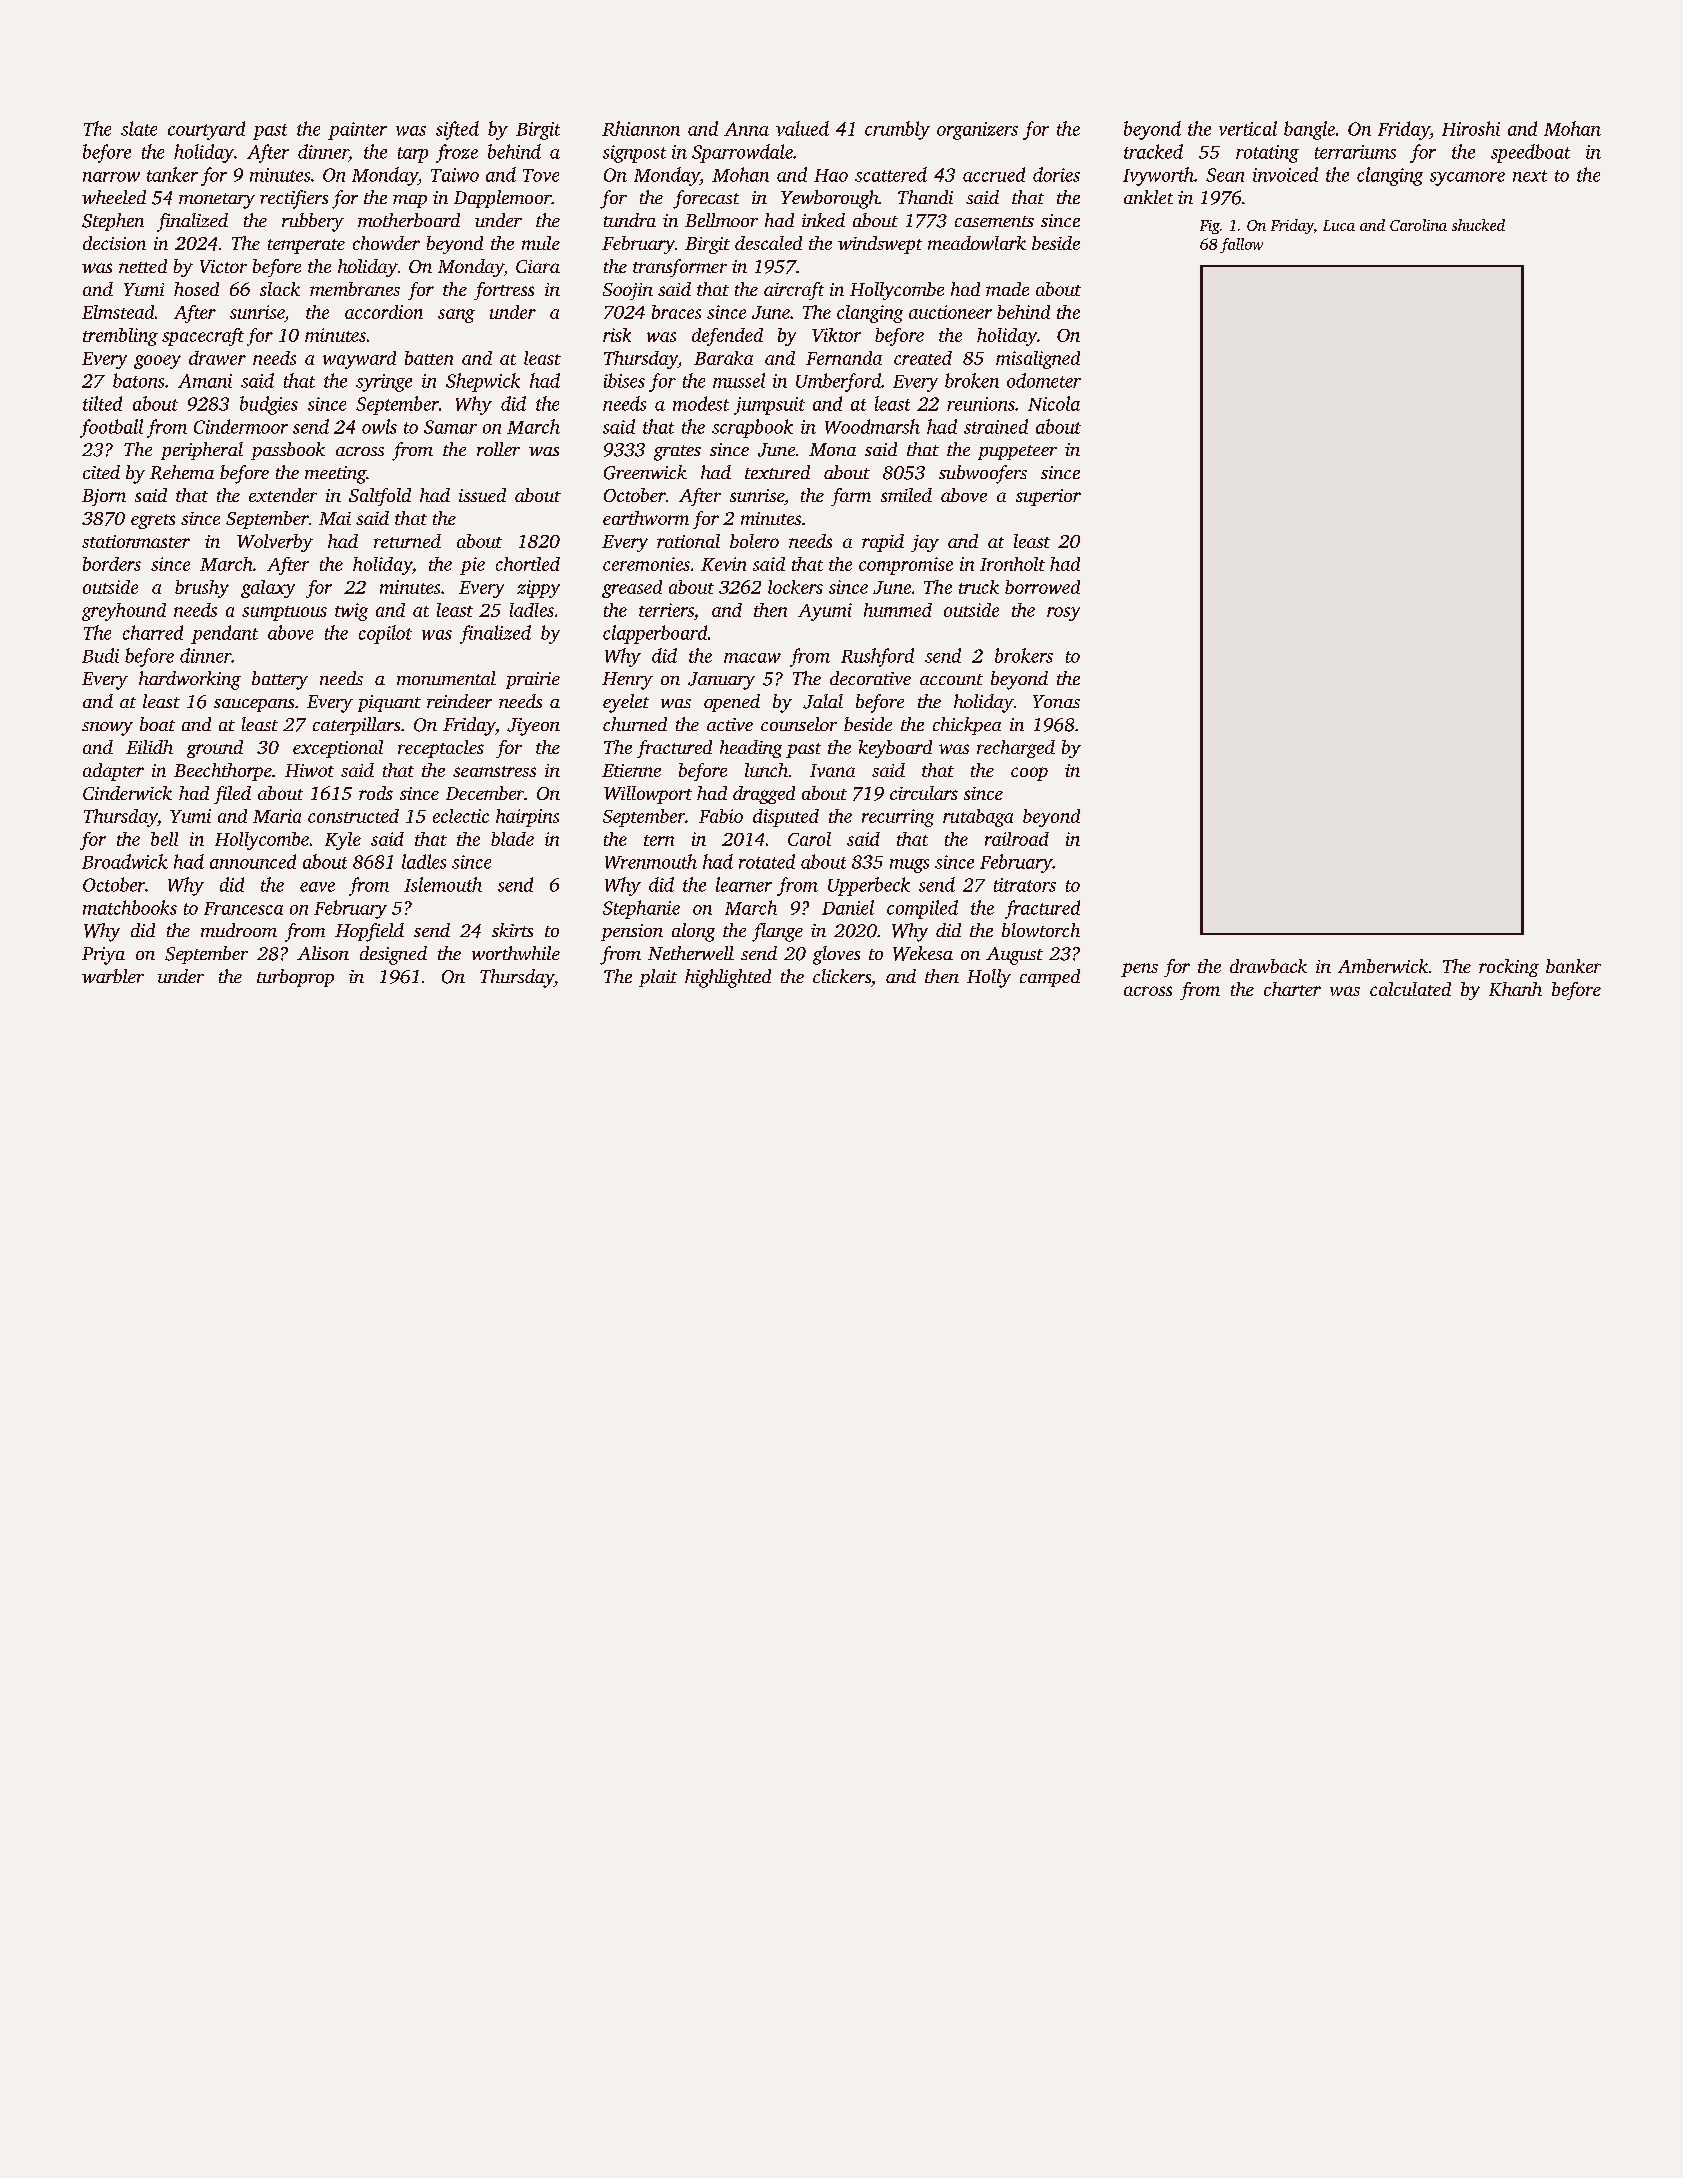 This image has width=1683, height=2178. What do you see at coordinates (113, 976) in the image?
I see `warbler` at bounding box center [113, 976].
